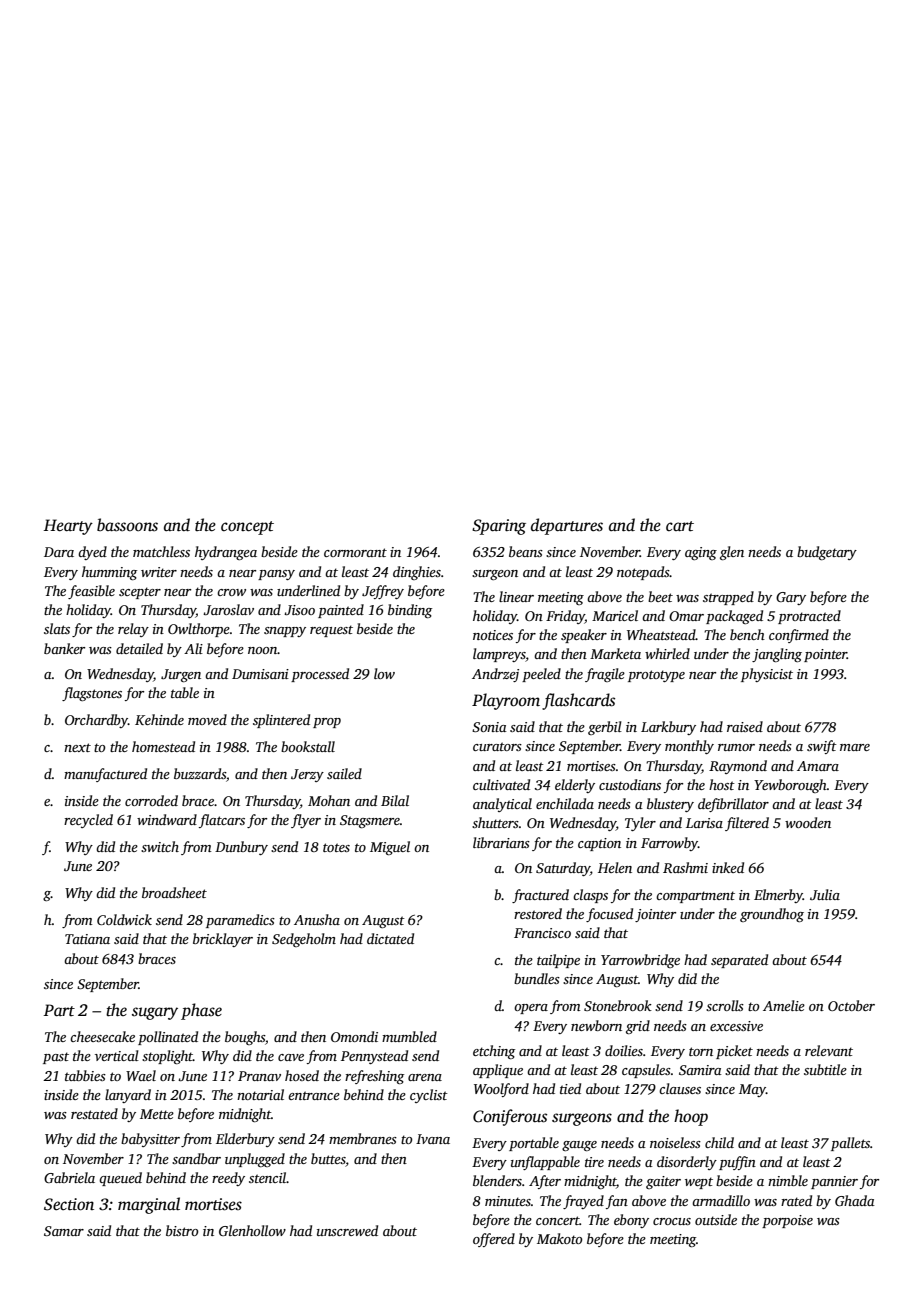  What do you see at coordinates (247, 528) in the screenshot?
I see `concept` at bounding box center [247, 528].
